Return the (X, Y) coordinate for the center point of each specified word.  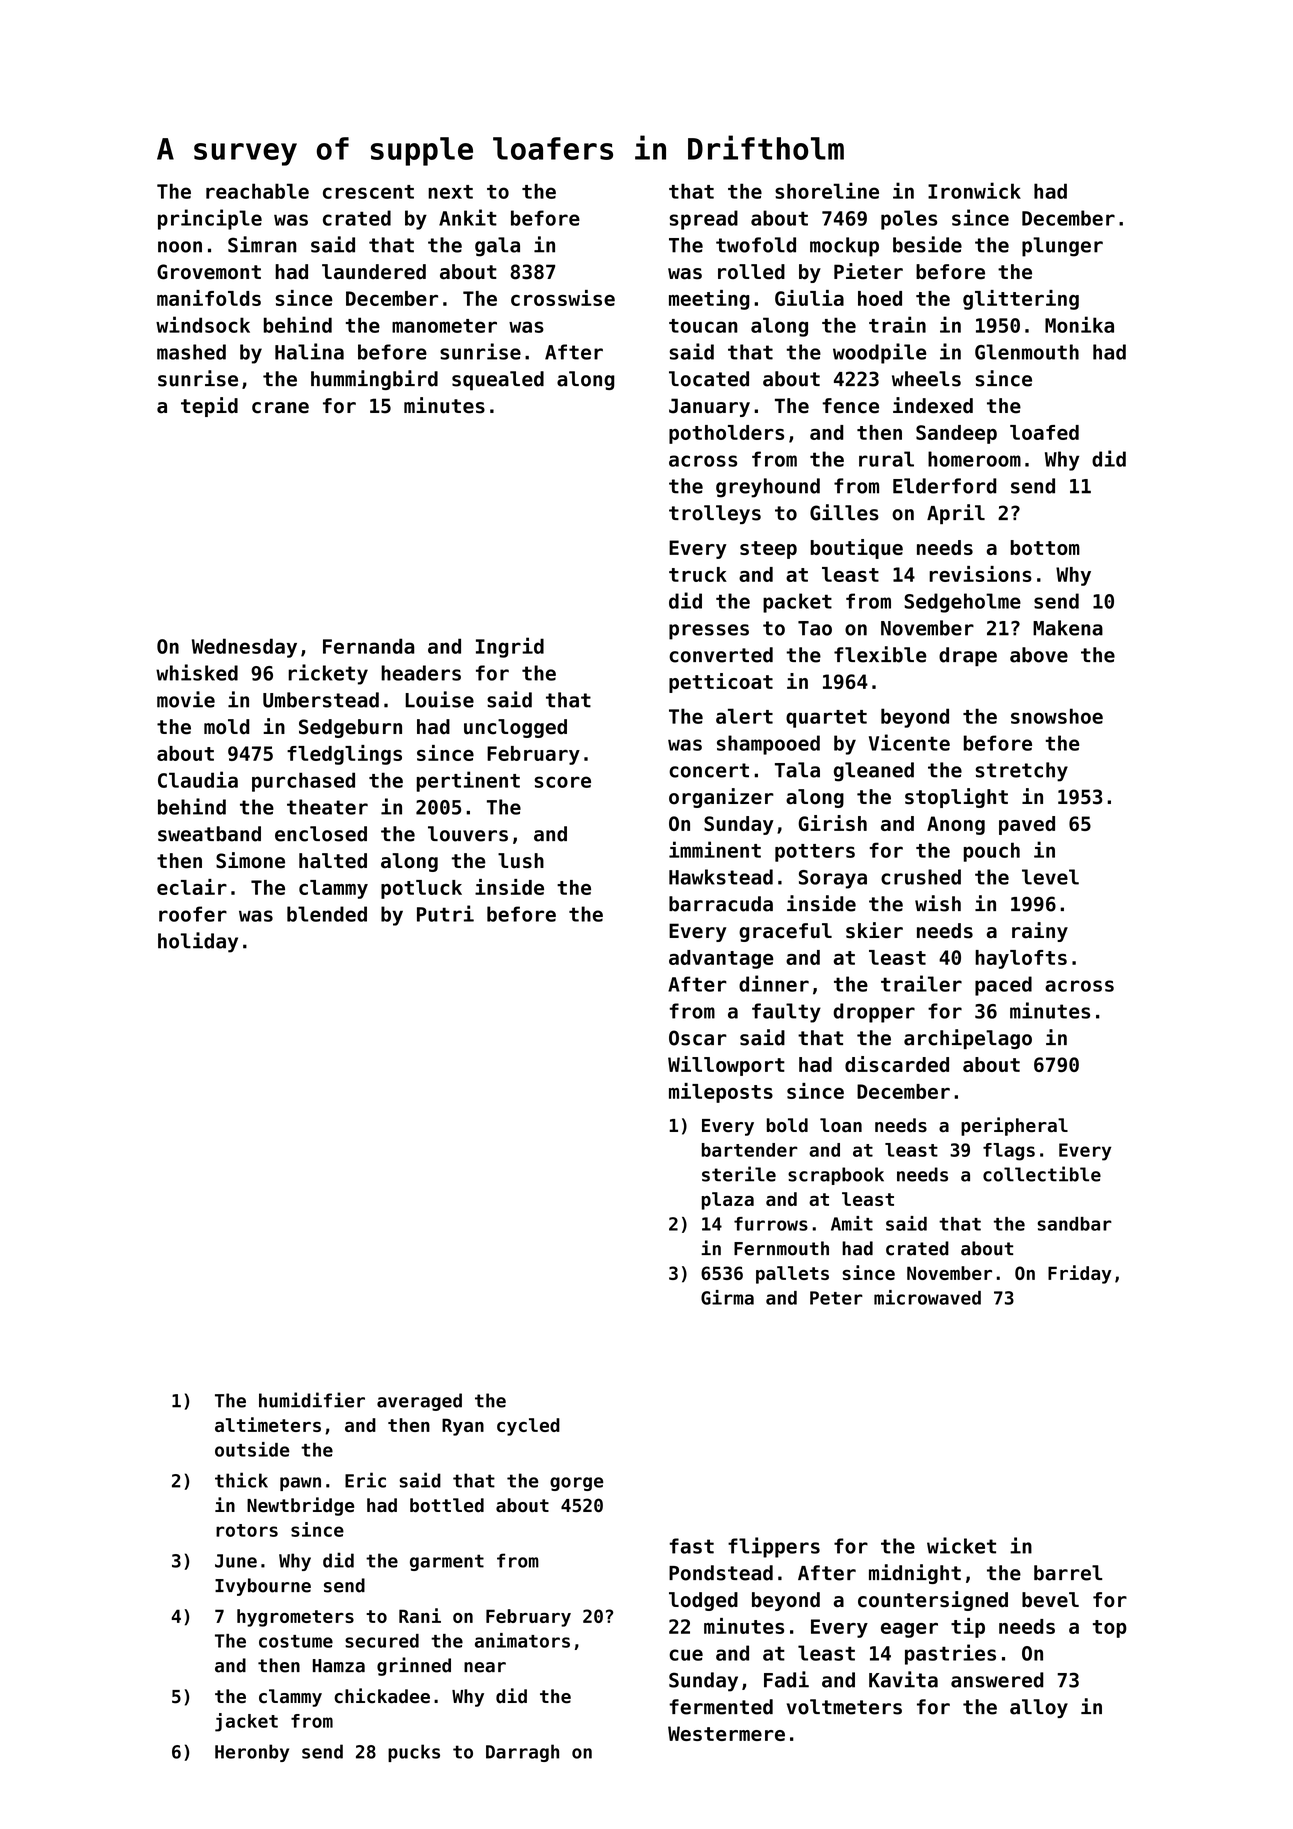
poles (909, 220)
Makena (1068, 628)
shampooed (768, 745)
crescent (368, 192)
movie (186, 699)
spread (704, 220)
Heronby (252, 1753)
